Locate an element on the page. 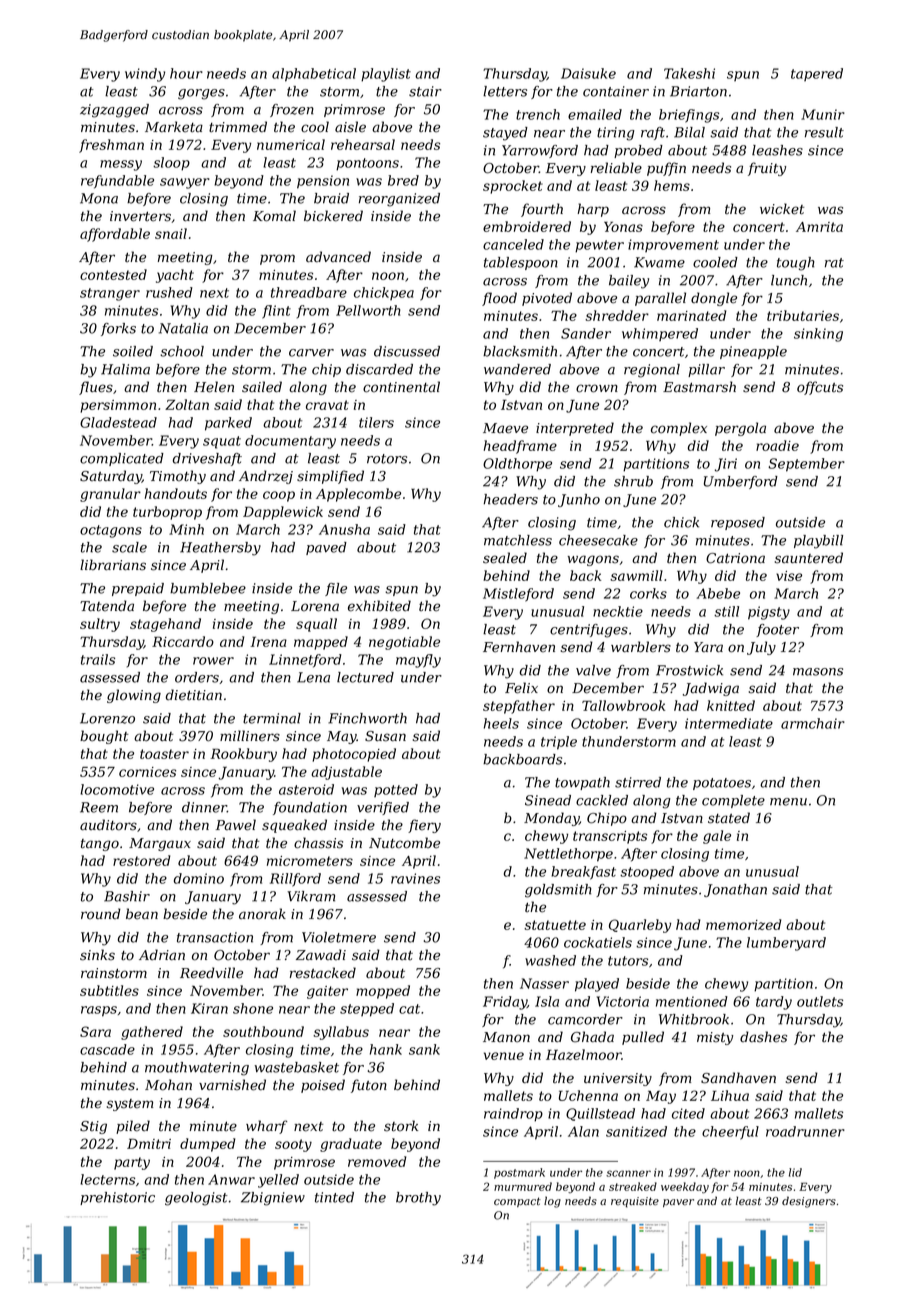 Image resolution: width=924 pixels, height=1308 pixels. restacked is located at coordinates (323, 973).
